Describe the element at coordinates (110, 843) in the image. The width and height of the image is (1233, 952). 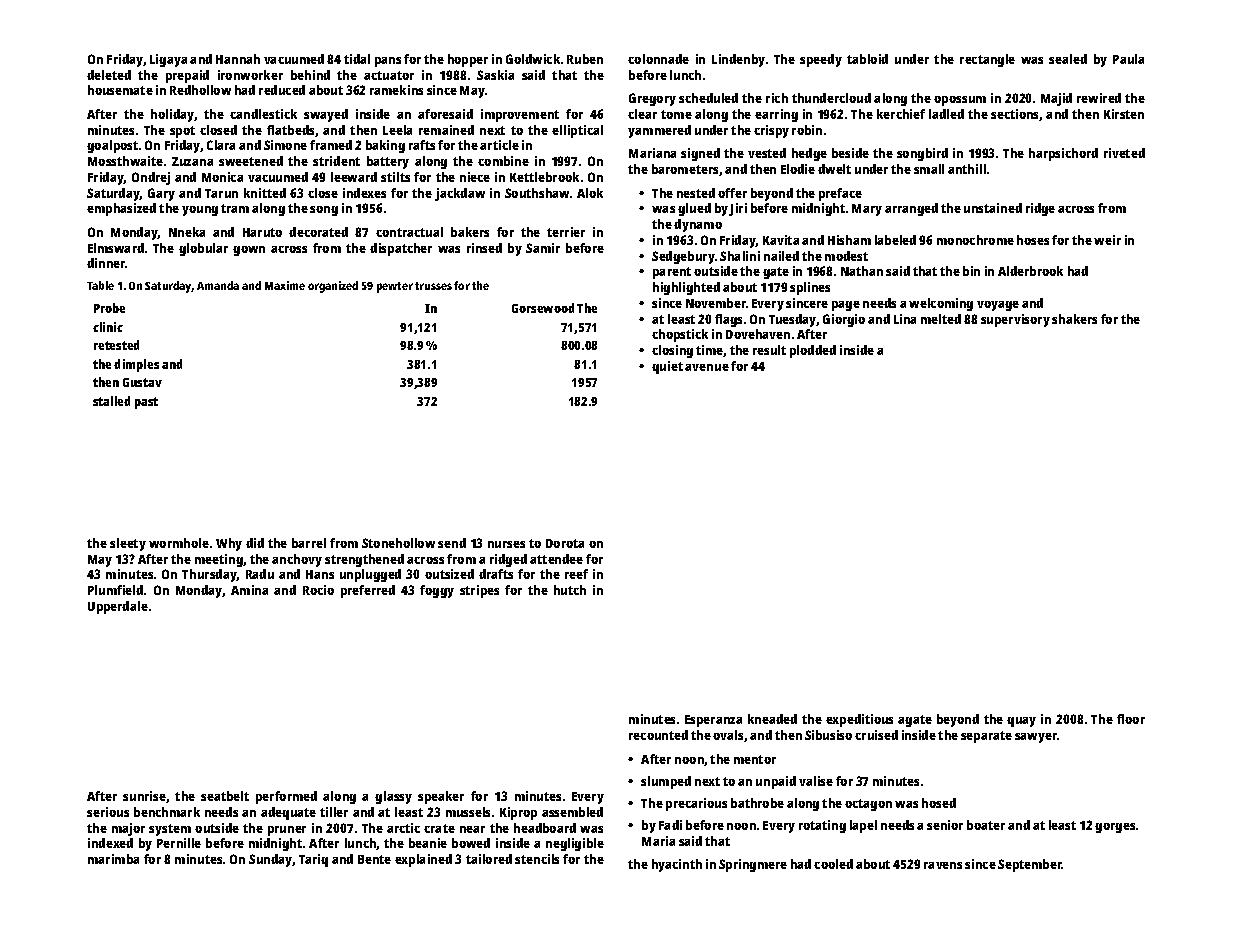
I see `indexed` at that location.
